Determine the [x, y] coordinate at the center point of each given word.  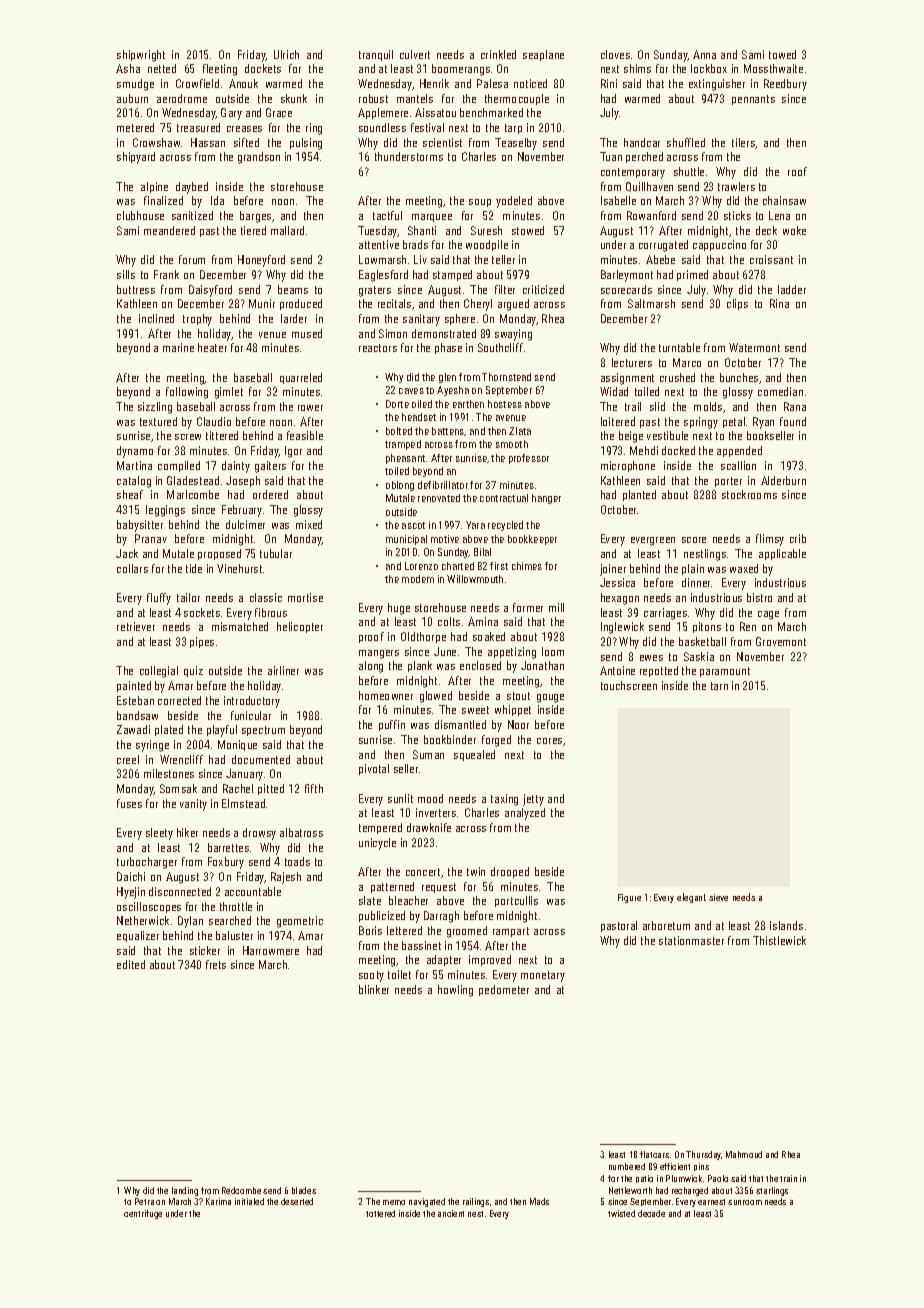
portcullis [516, 901]
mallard [287, 230]
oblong [400, 486]
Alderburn [783, 480]
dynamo [135, 452]
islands [786, 925]
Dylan [190, 922]
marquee [432, 218]
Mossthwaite [773, 68]
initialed [249, 1201]
